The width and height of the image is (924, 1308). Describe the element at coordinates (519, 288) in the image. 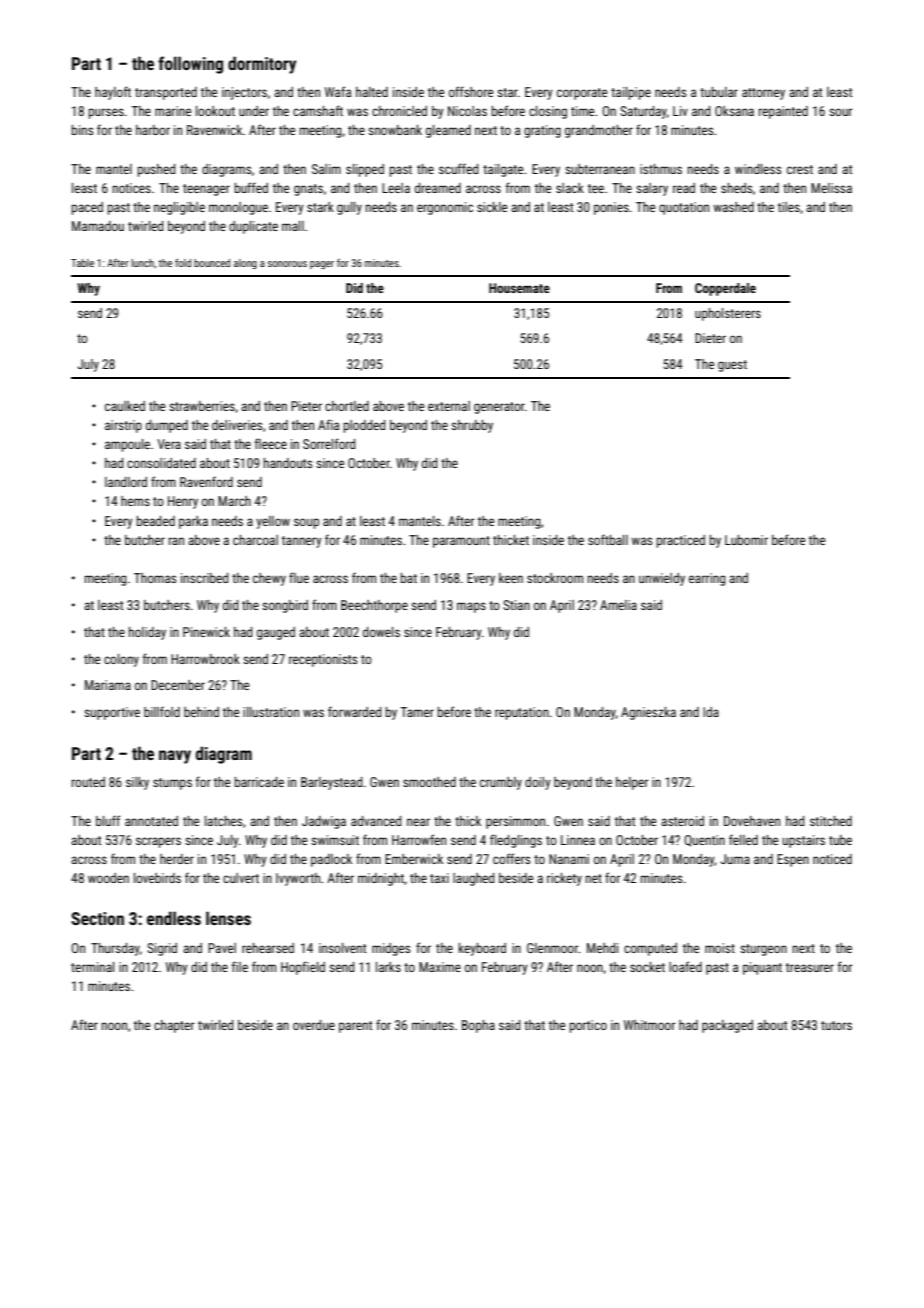

I see `Housemate` at that location.
